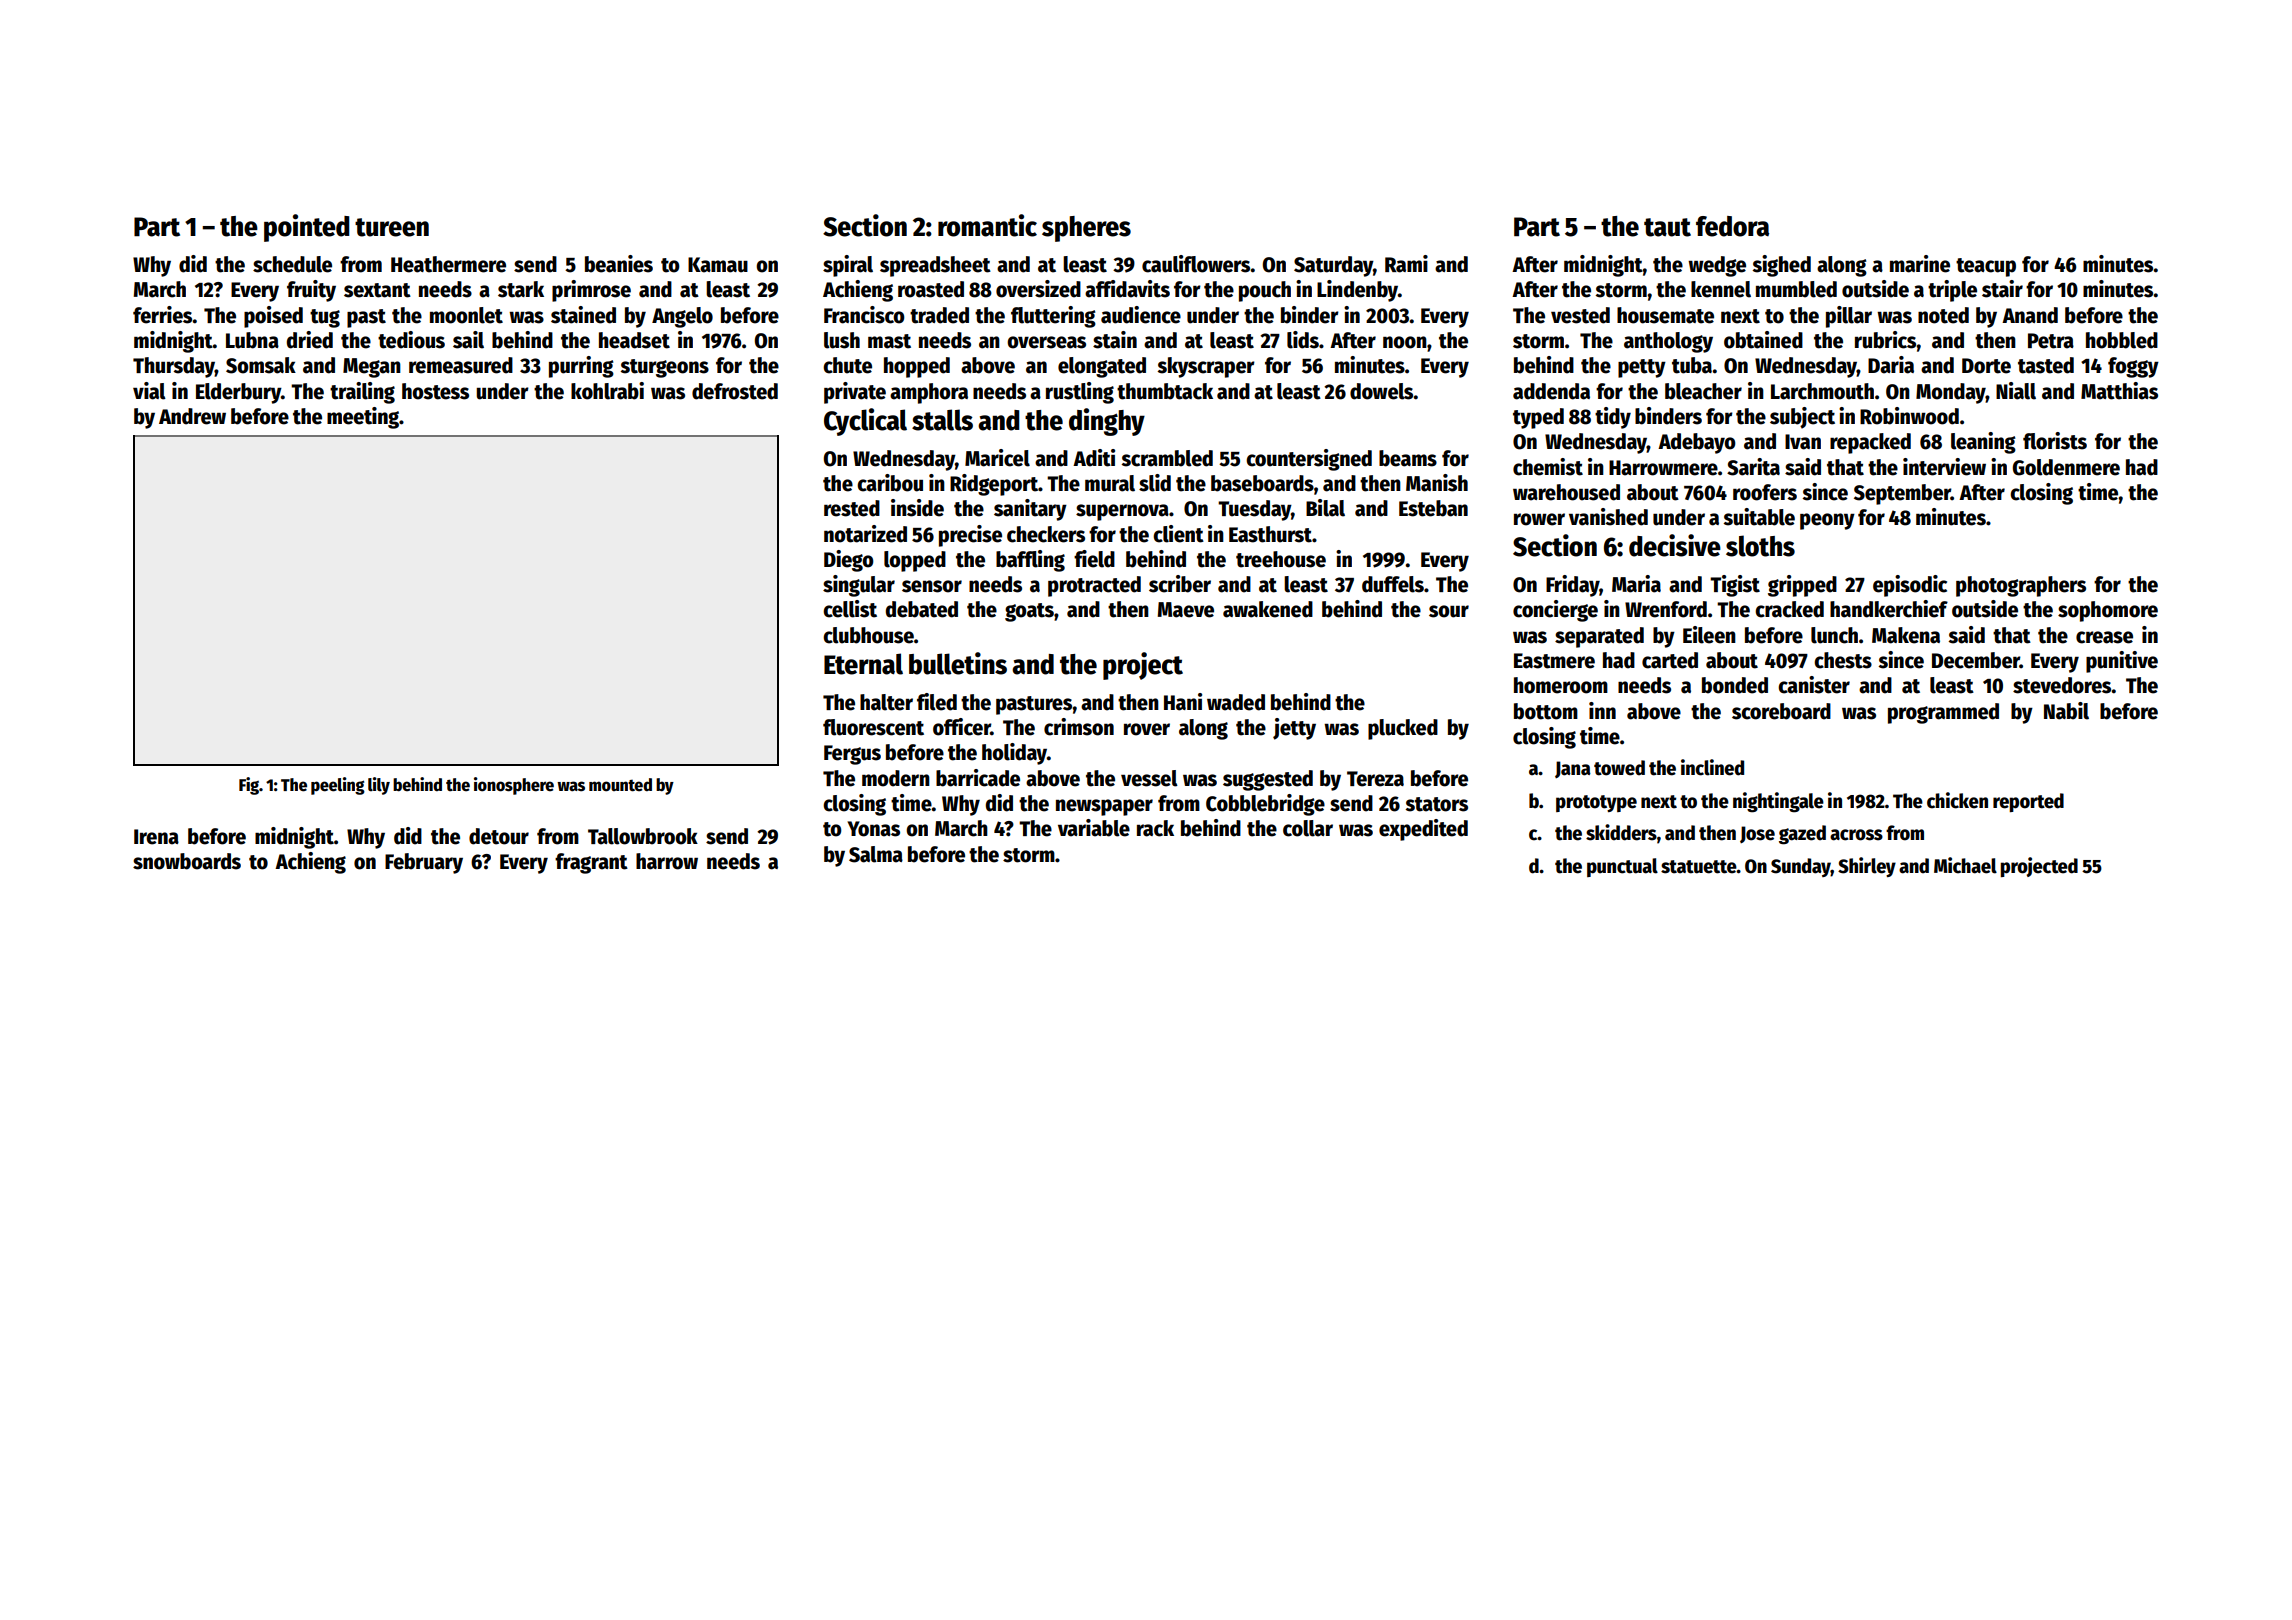 The width and height of the page is (2292, 1620). I want to click on fragrant, so click(591, 863).
